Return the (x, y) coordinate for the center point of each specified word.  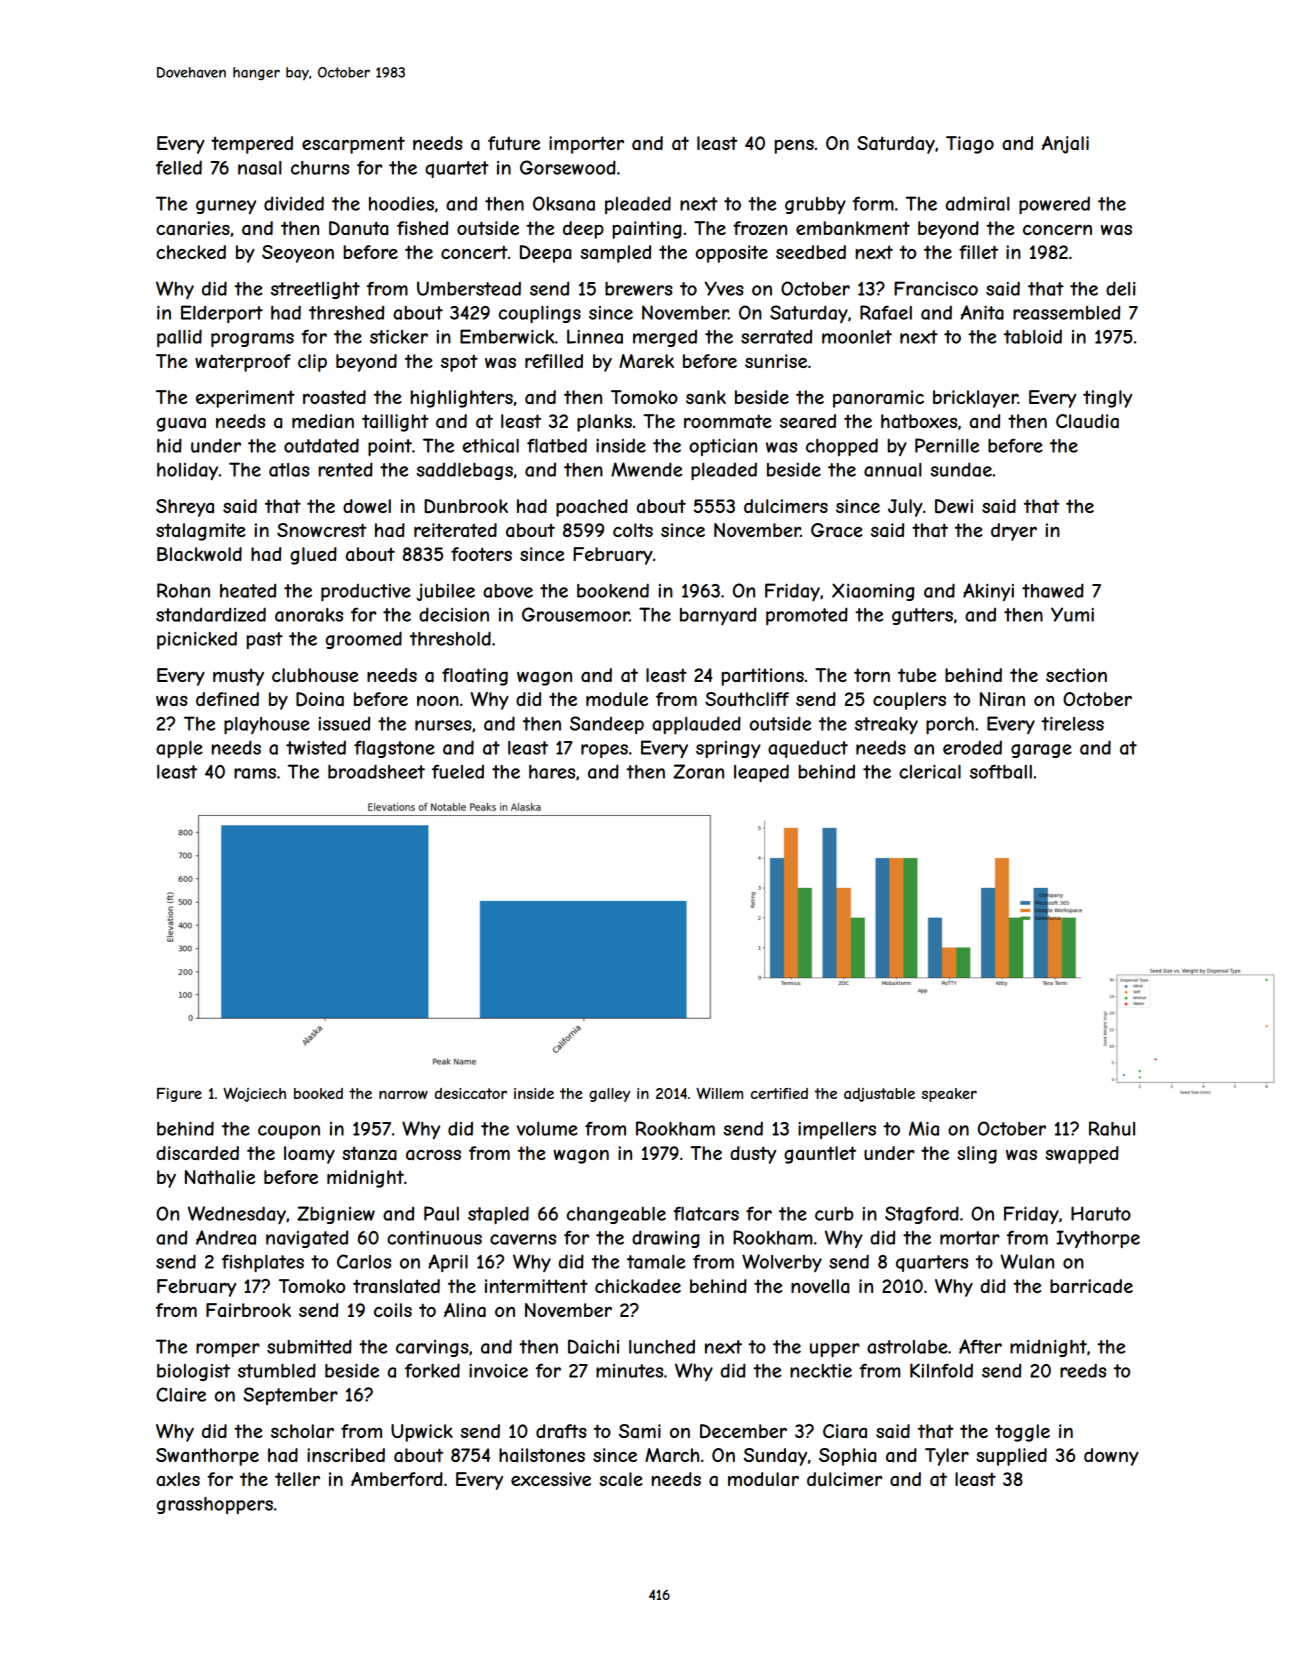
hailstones (542, 1455)
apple (179, 749)
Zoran (698, 771)
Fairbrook (248, 1310)
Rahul (1112, 1128)
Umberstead (469, 288)
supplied (1011, 1457)
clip (312, 363)
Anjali (1065, 145)
